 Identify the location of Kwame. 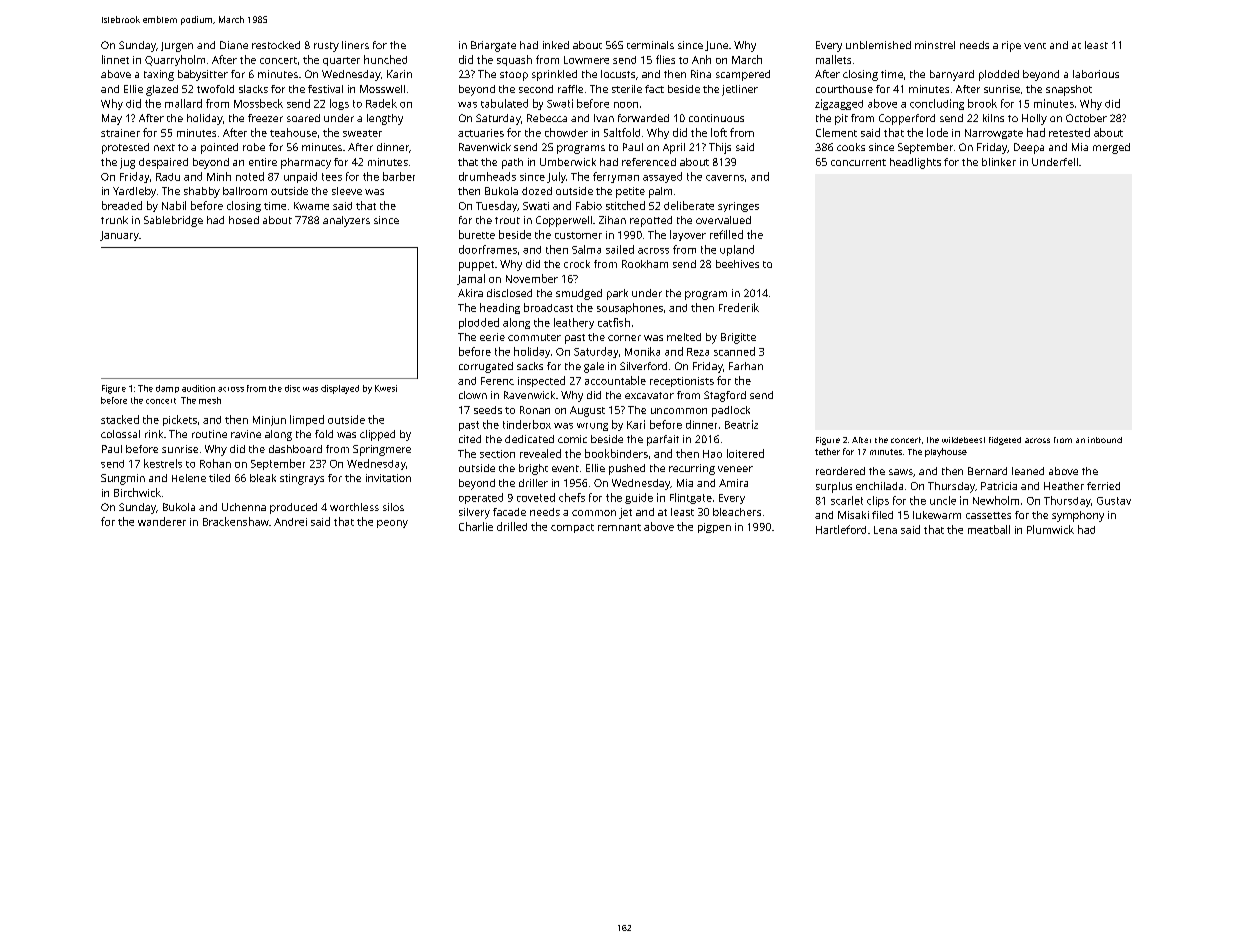
(311, 206).
